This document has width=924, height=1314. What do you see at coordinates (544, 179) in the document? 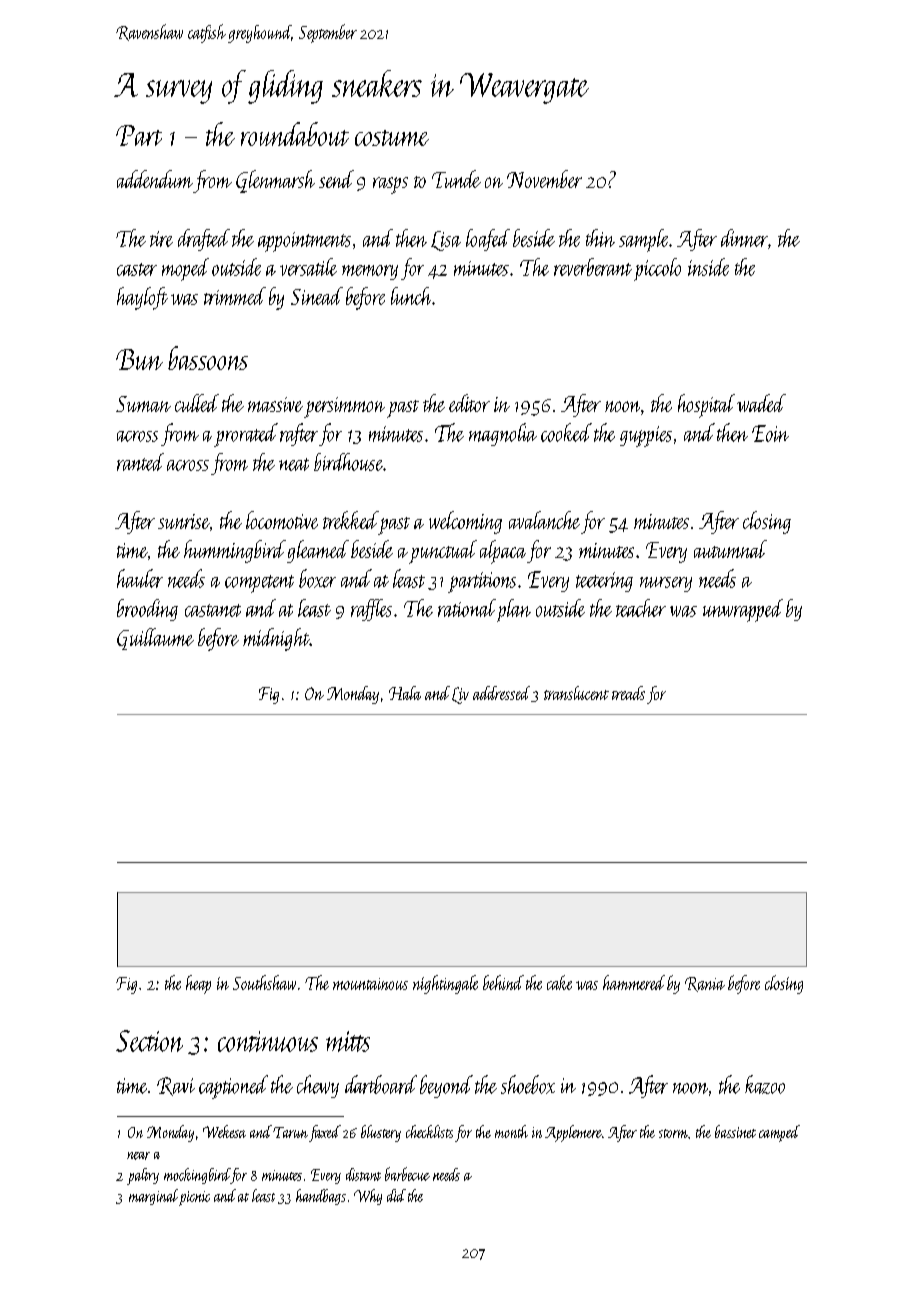
I see `November` at bounding box center [544, 179].
